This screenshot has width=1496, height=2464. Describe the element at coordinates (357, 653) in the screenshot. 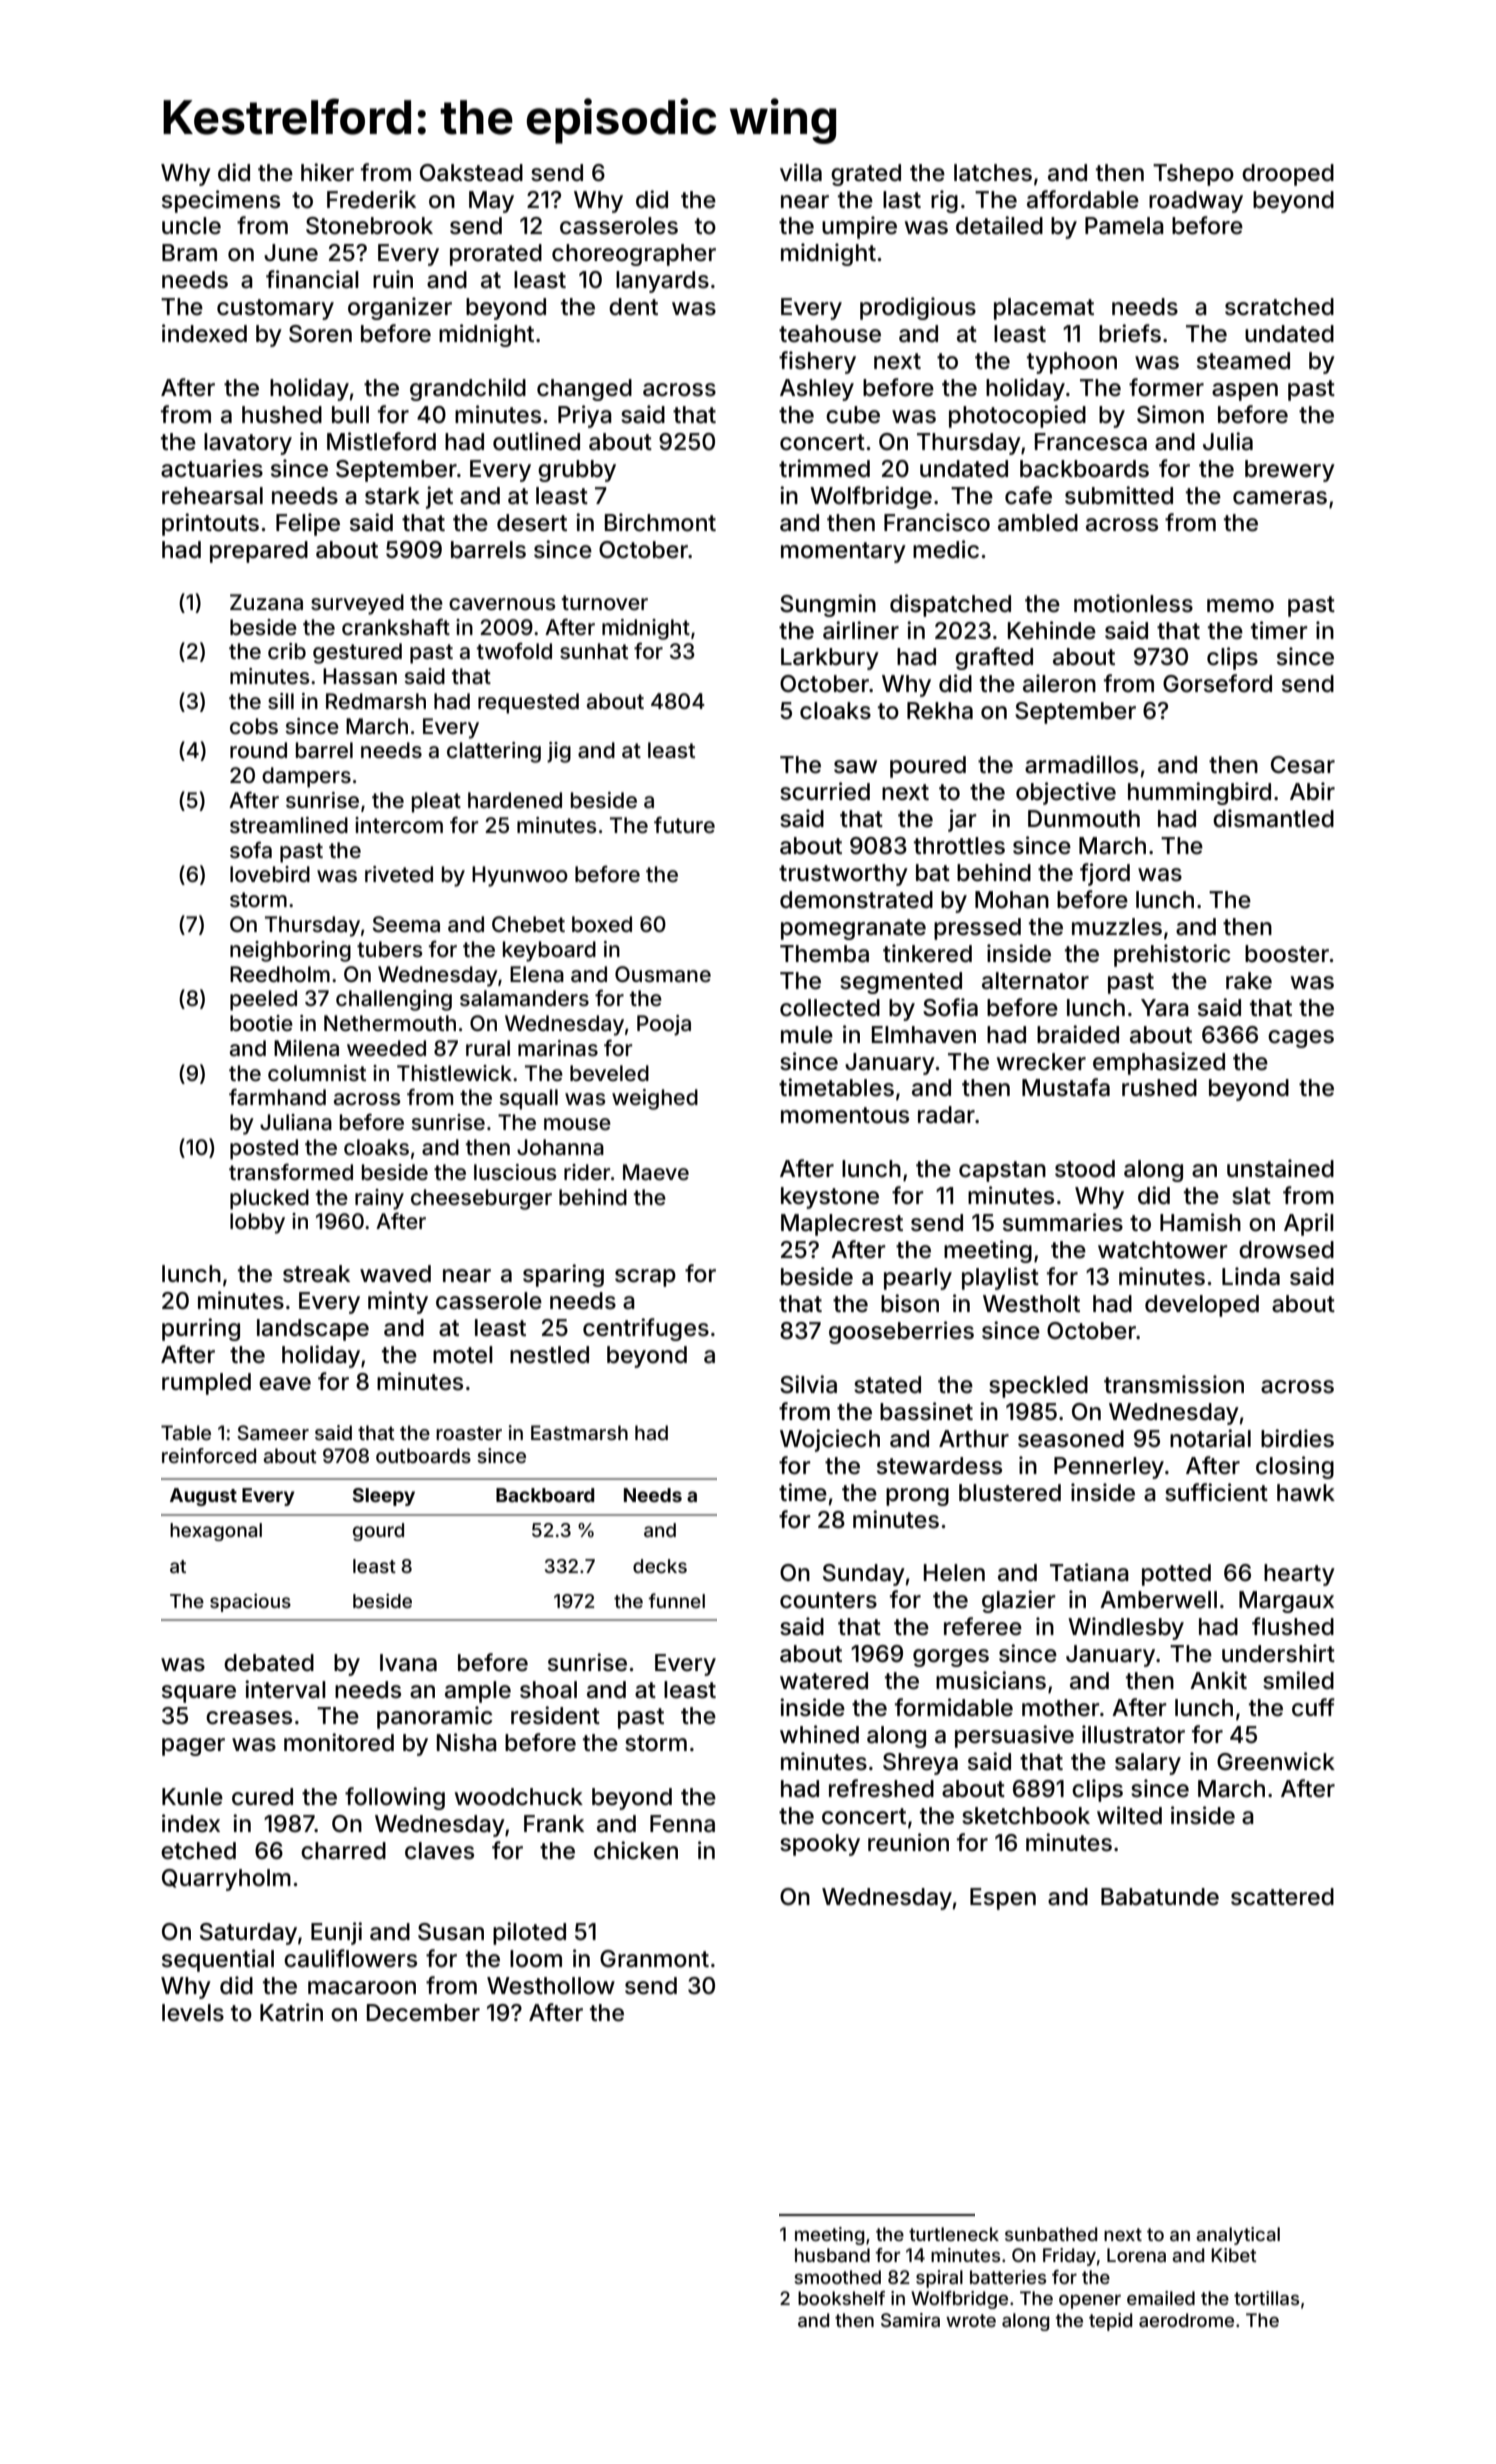

I see `gestured` at that location.
